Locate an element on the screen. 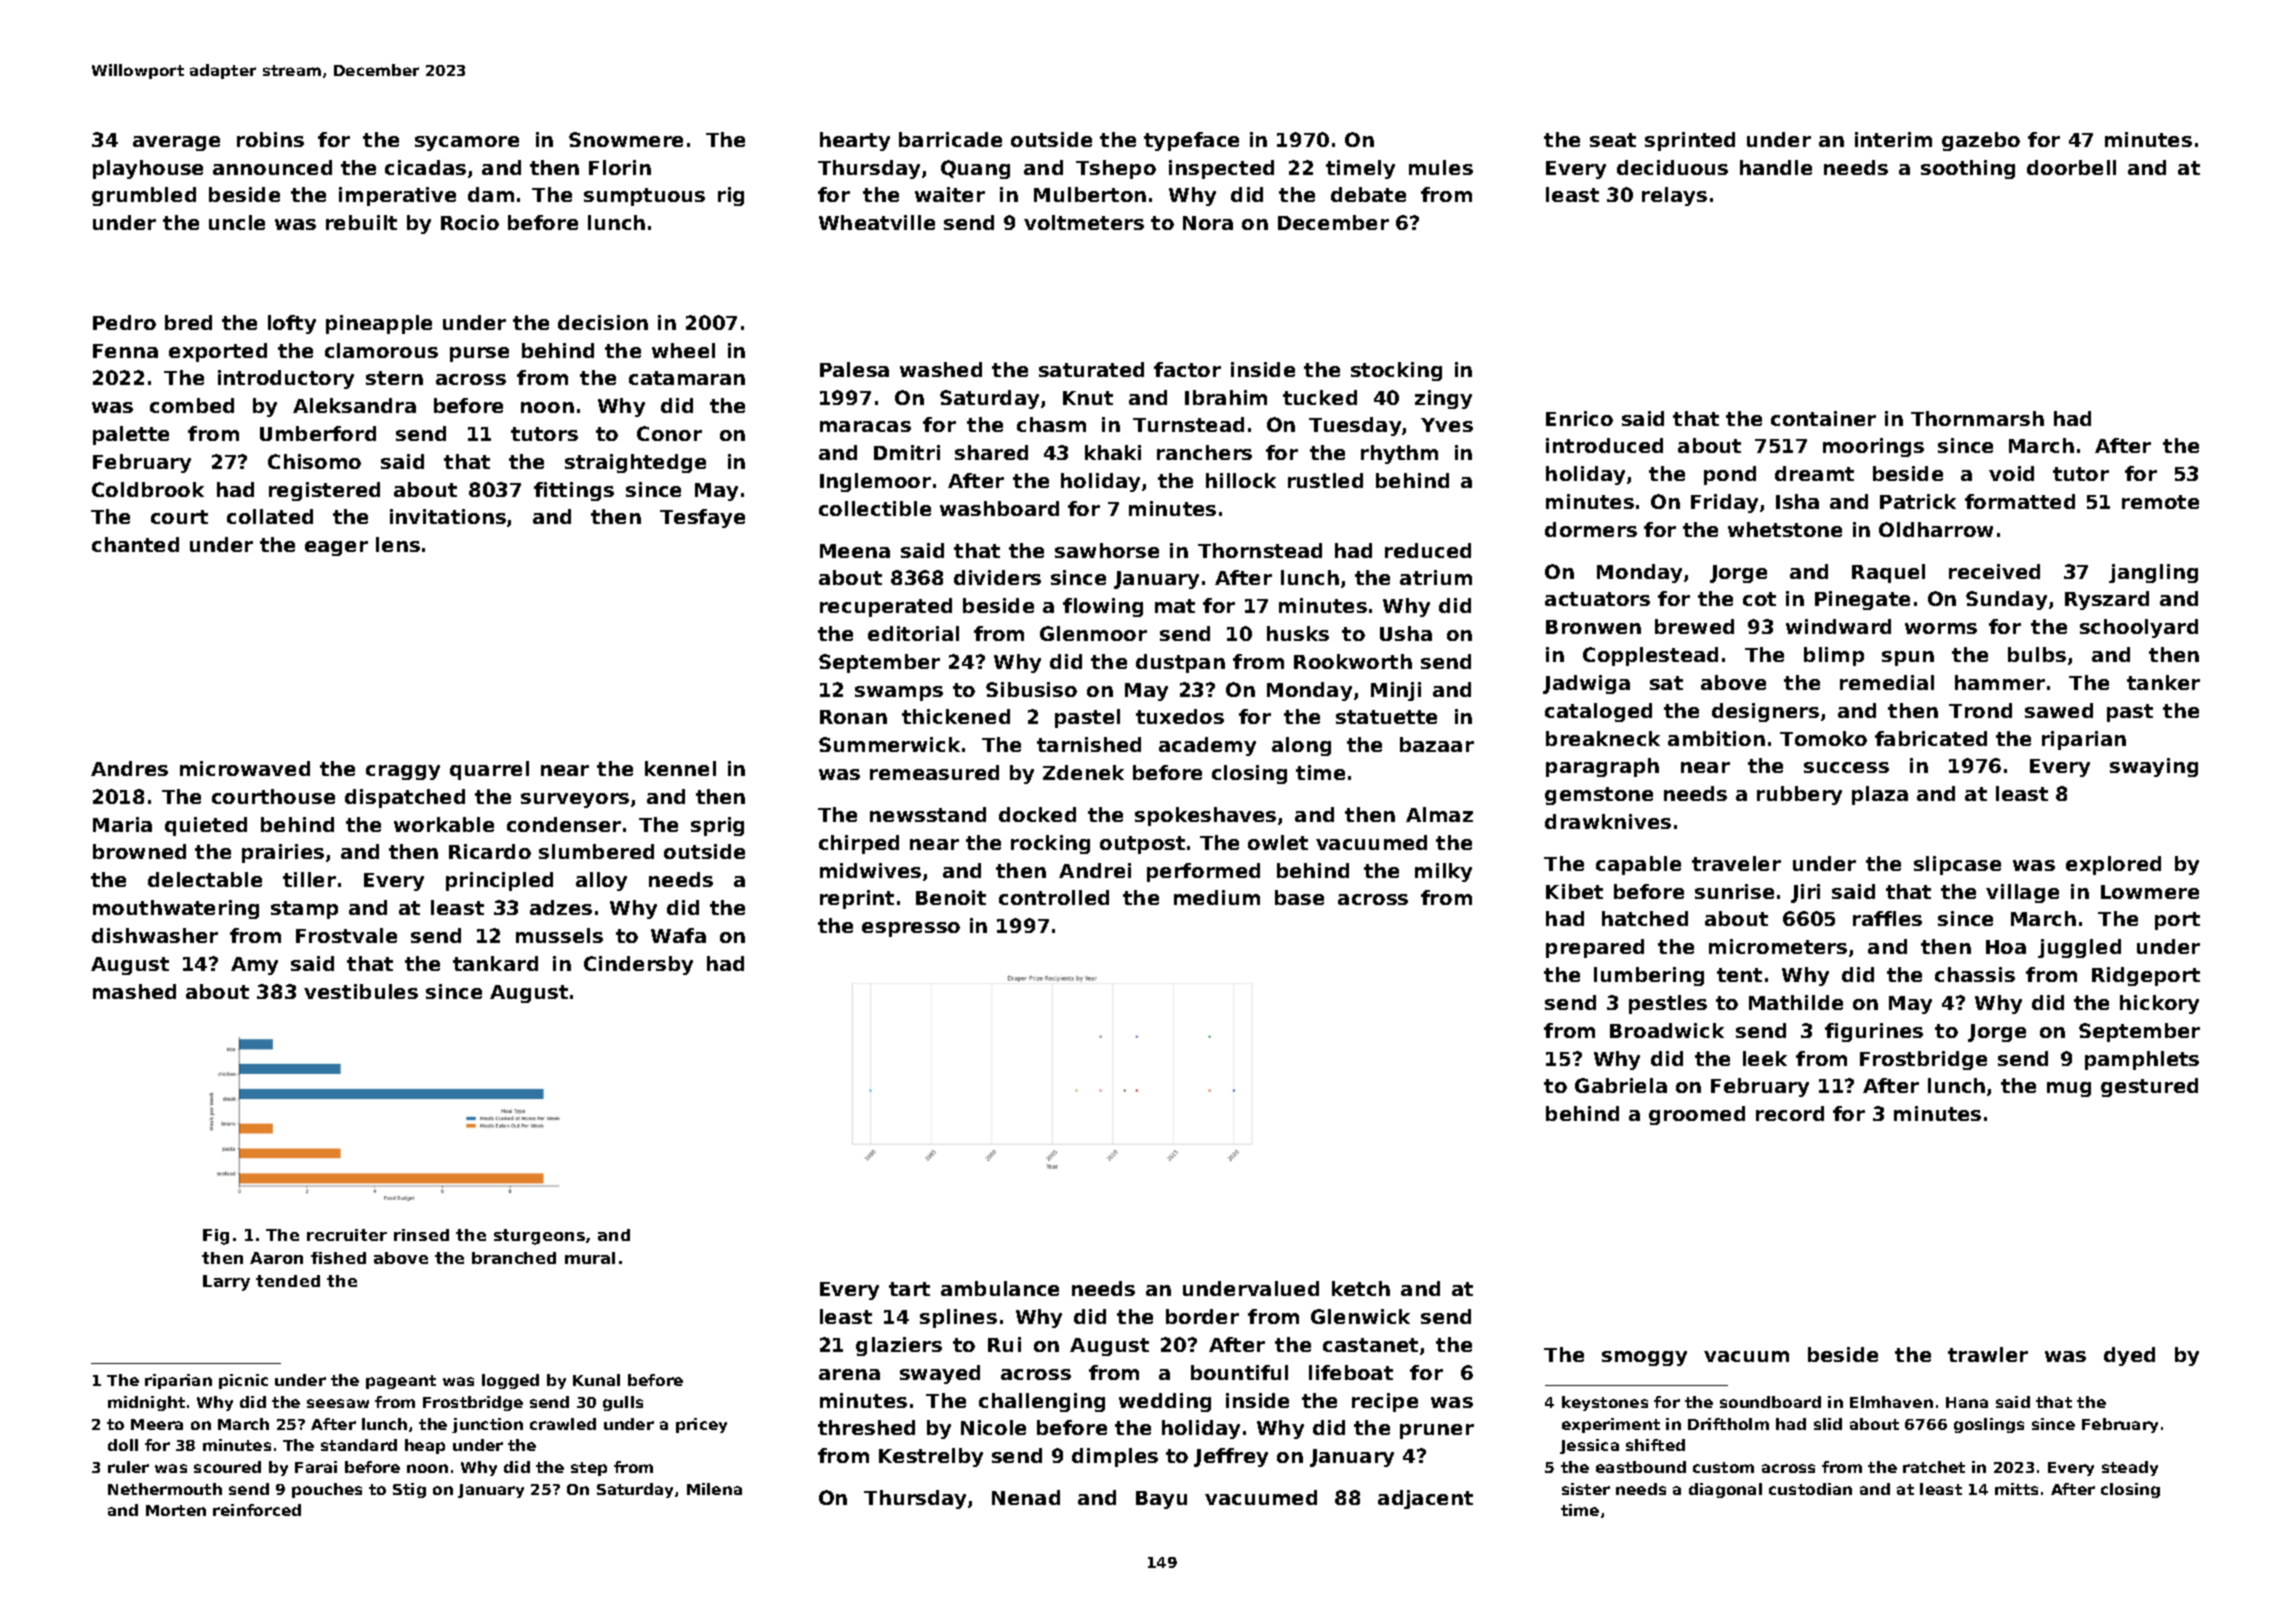 The image size is (2292, 1620). Mulberton is located at coordinates (1090, 194).
